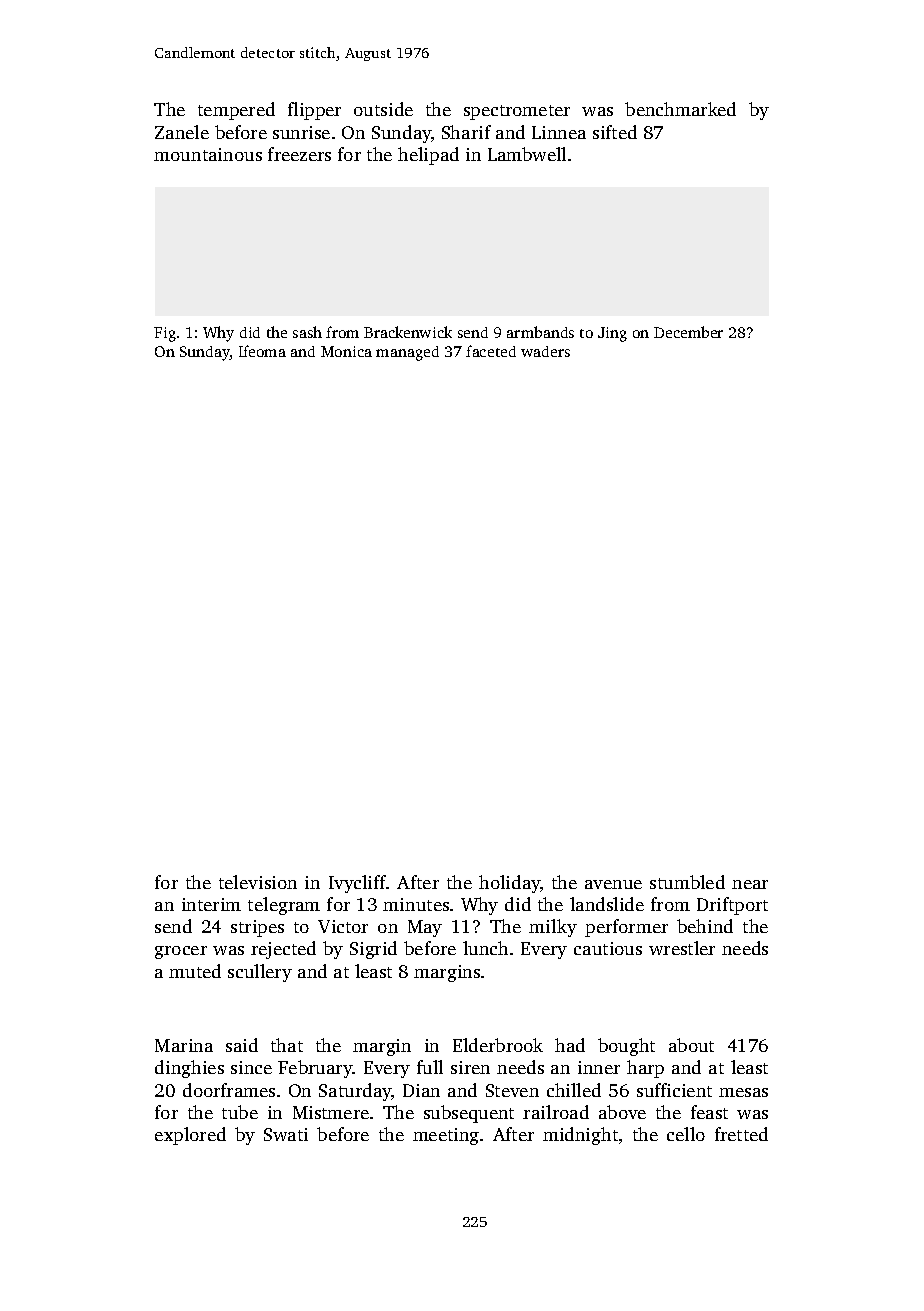 This screenshot has height=1311, width=924. What do you see at coordinates (262, 351) in the screenshot?
I see `Ifeoma` at bounding box center [262, 351].
